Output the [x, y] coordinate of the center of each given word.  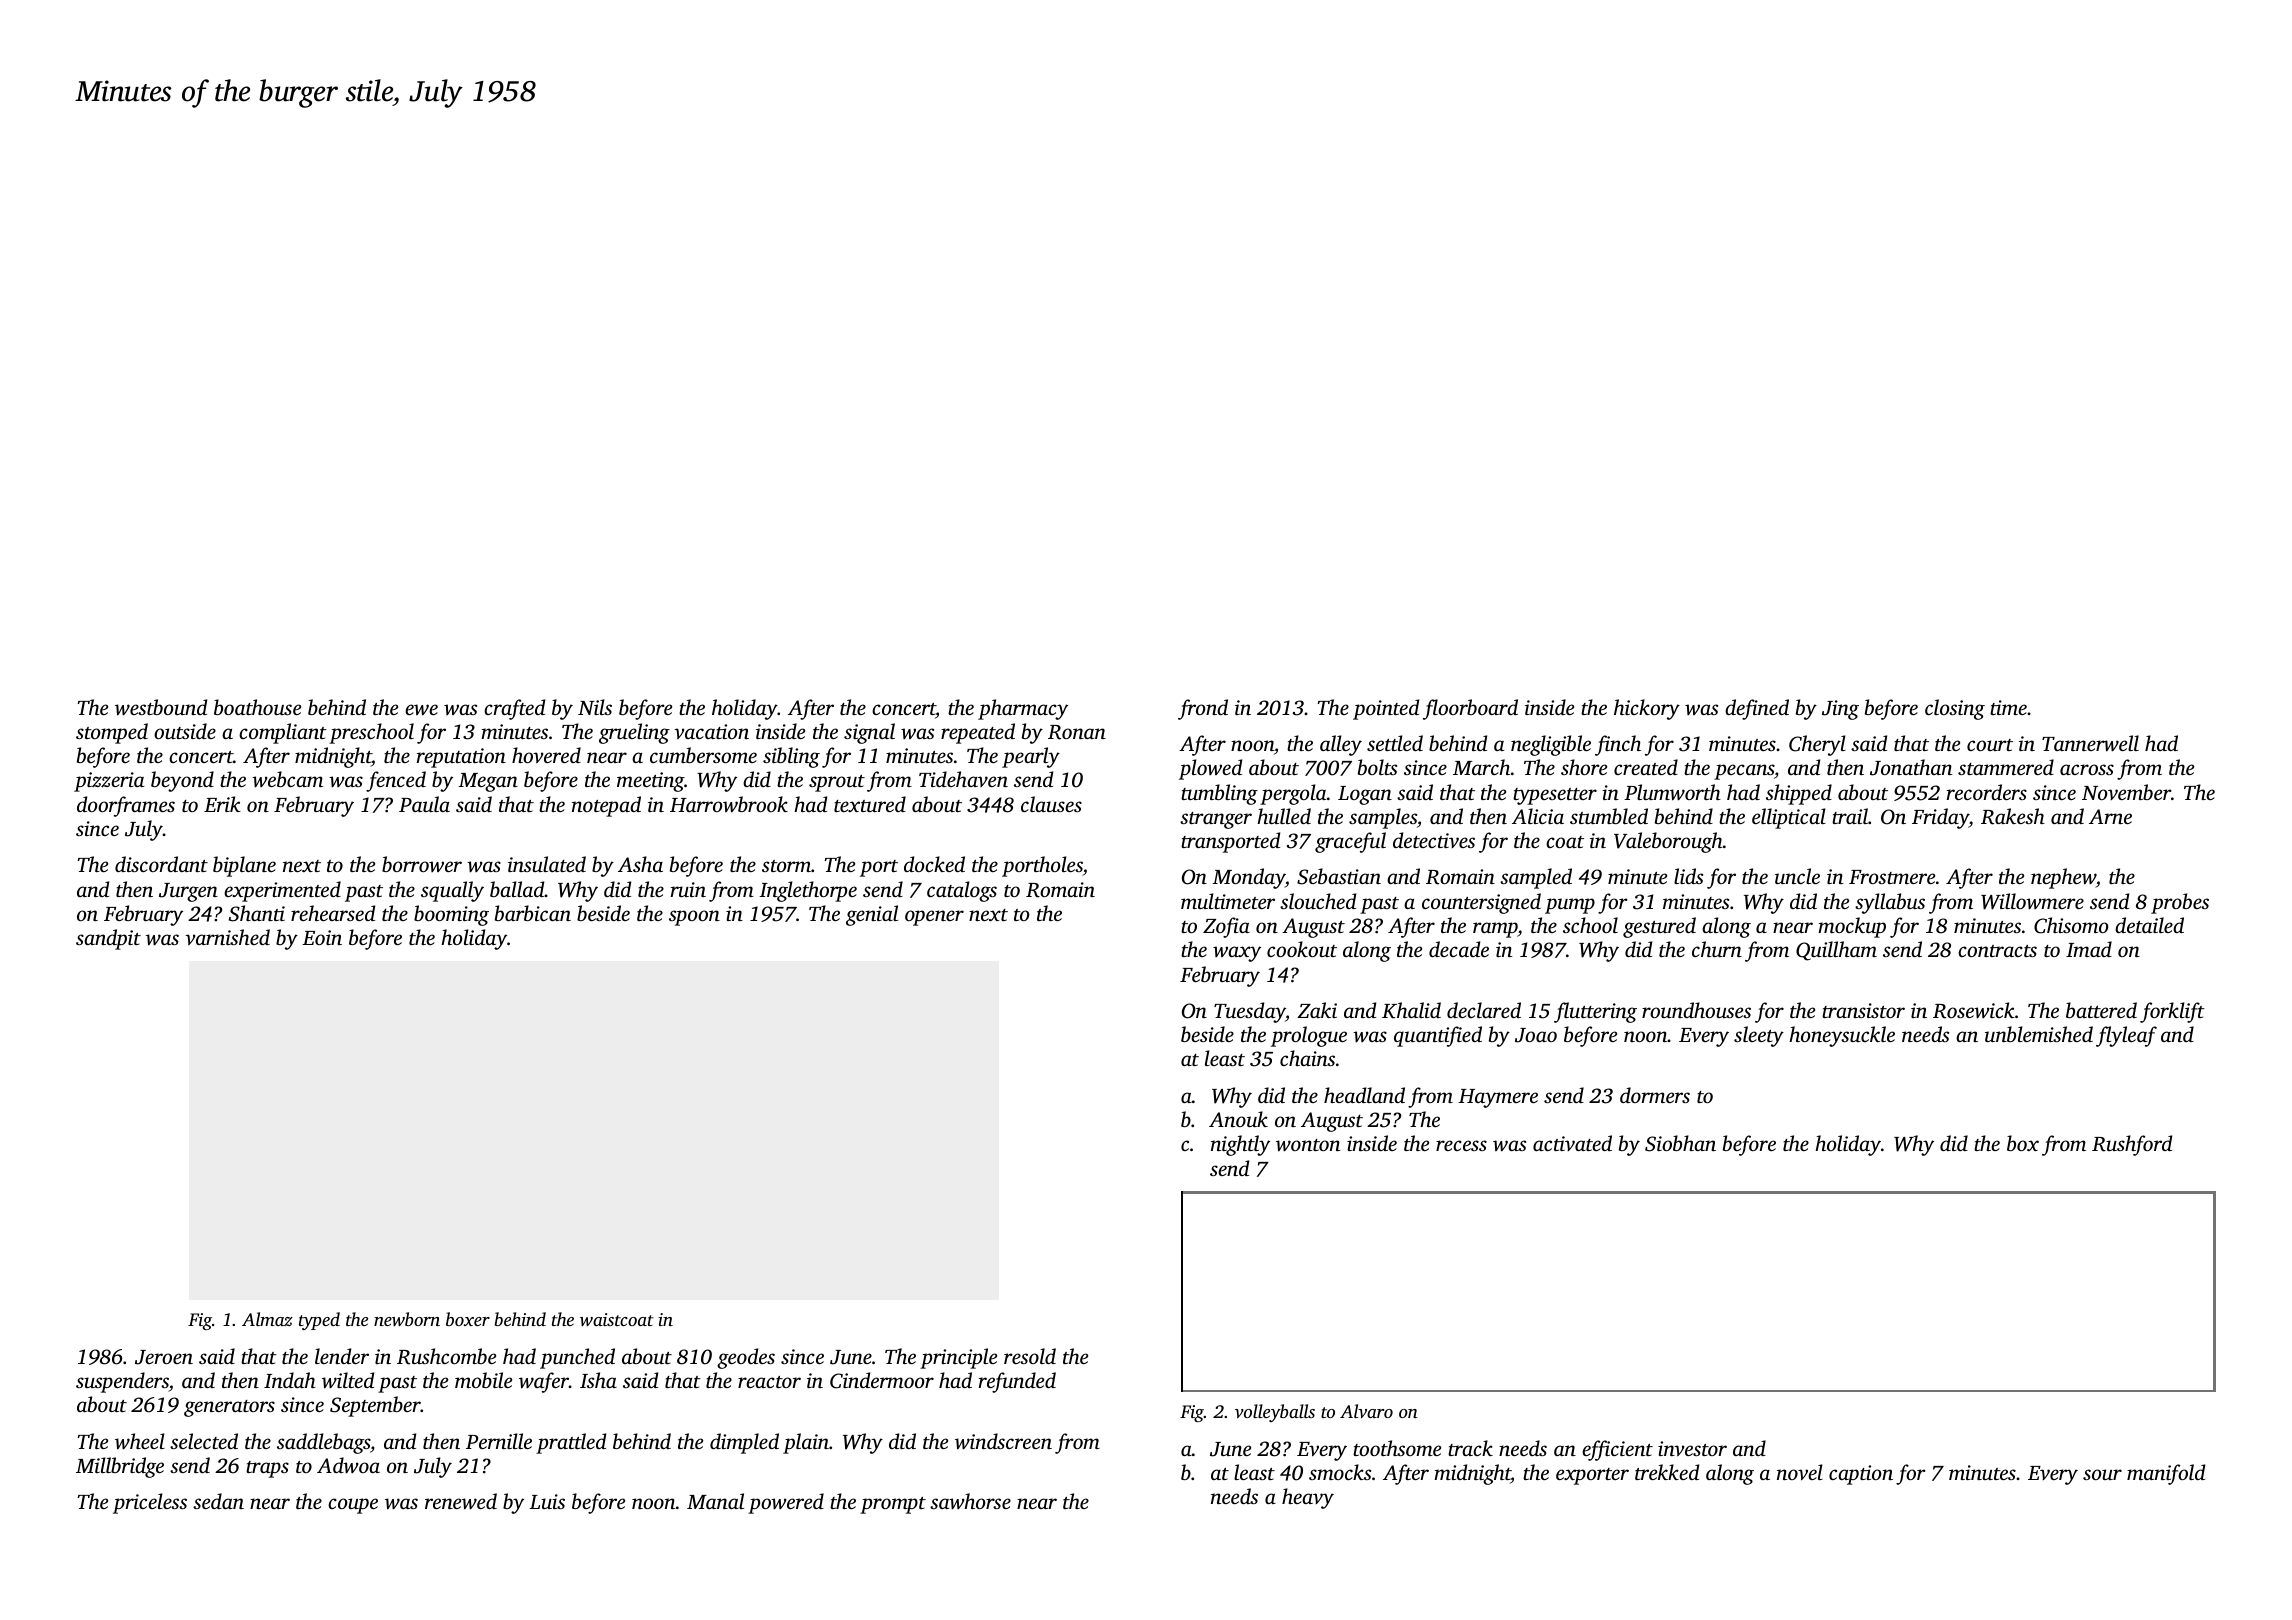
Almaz [267, 1319]
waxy [1237, 954]
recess [1461, 1145]
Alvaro [1366, 1411]
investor [1692, 1448]
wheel [140, 1441]
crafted [514, 709]
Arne [2110, 816]
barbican [533, 913]
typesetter [1555, 796]
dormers [1655, 1095]
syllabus [1890, 903]
